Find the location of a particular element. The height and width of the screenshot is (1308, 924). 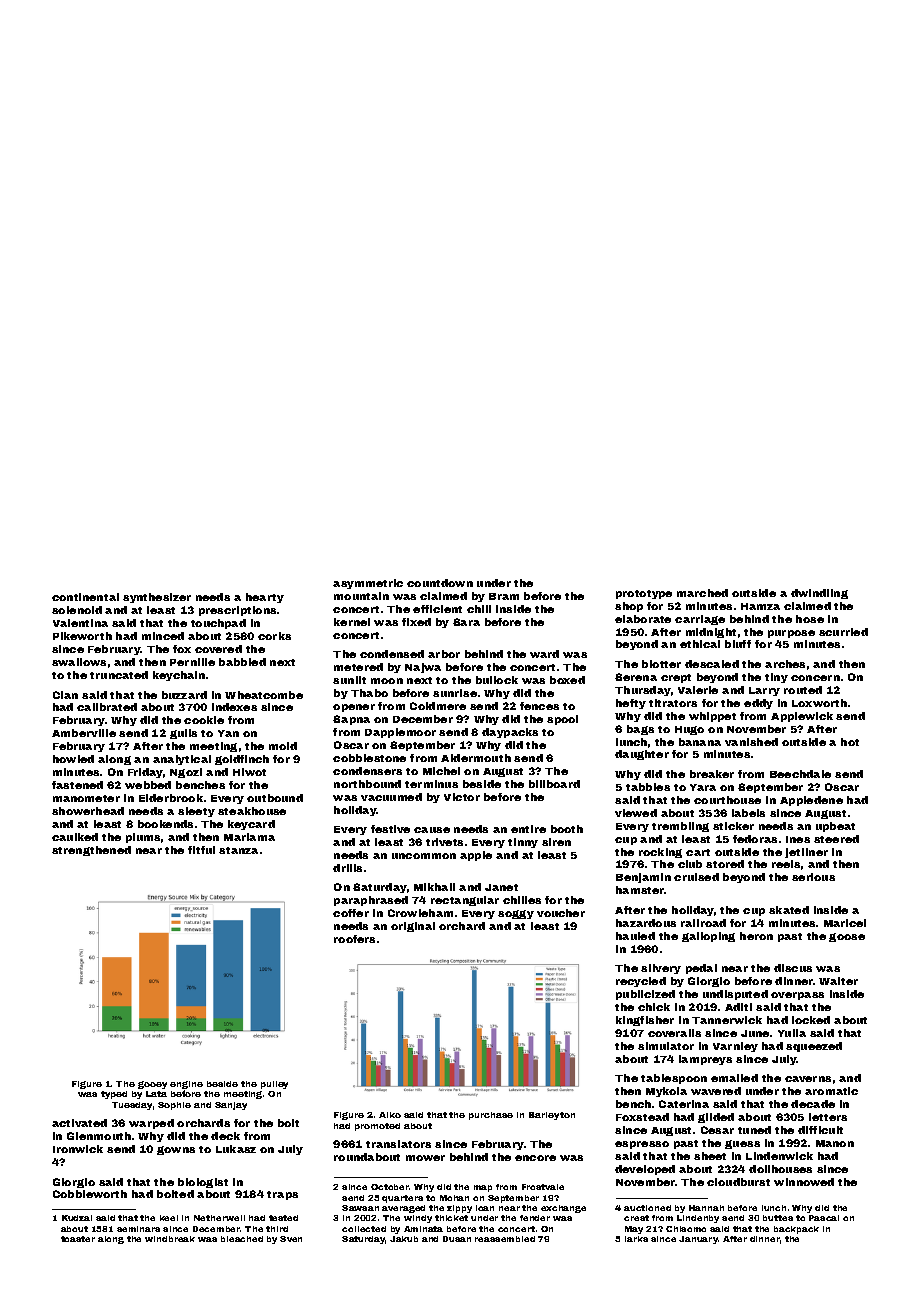

Yan is located at coordinates (228, 733).
